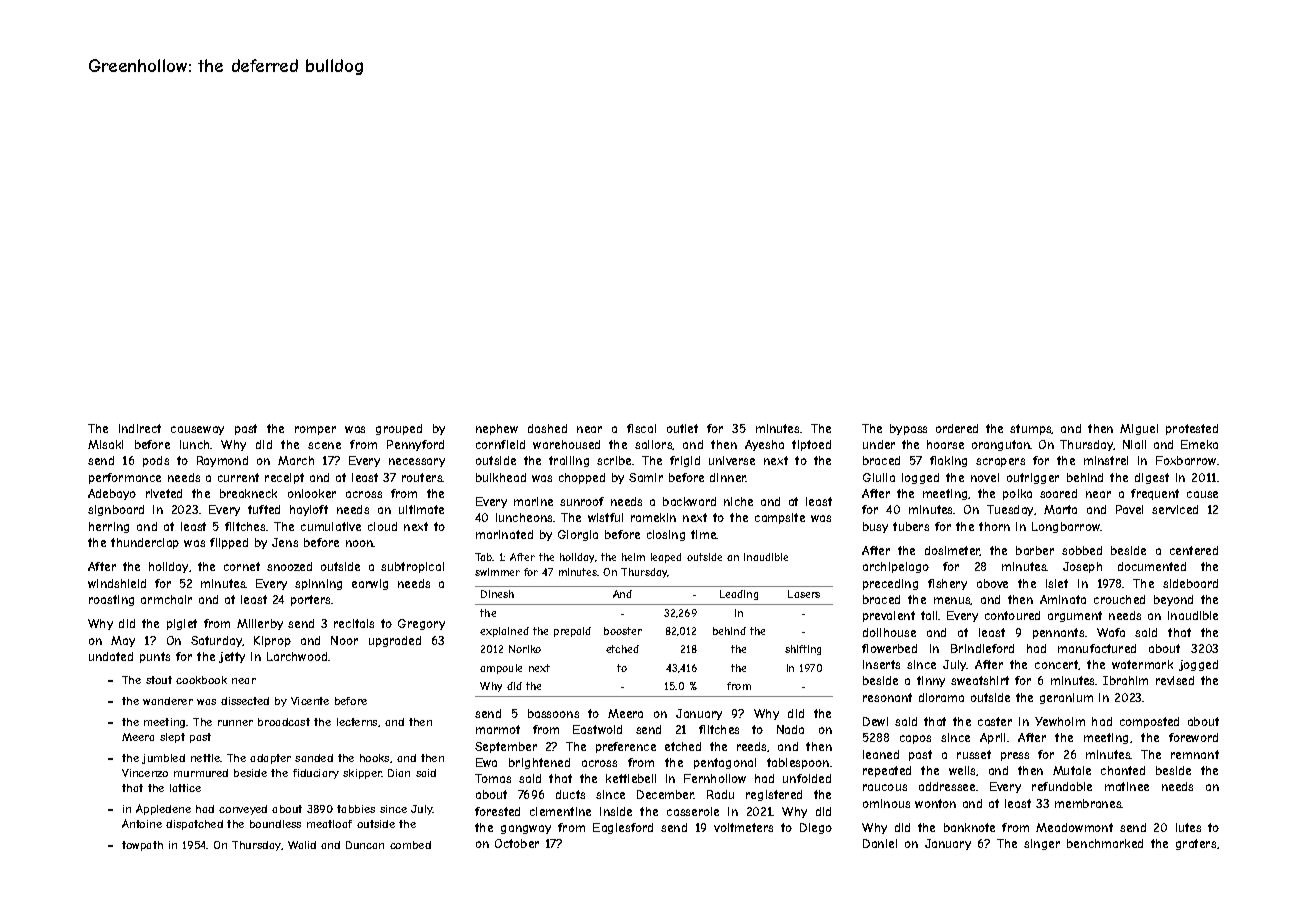 This image has height=924, width=1308. What do you see at coordinates (948, 461) in the image?
I see `flaking` at bounding box center [948, 461].
